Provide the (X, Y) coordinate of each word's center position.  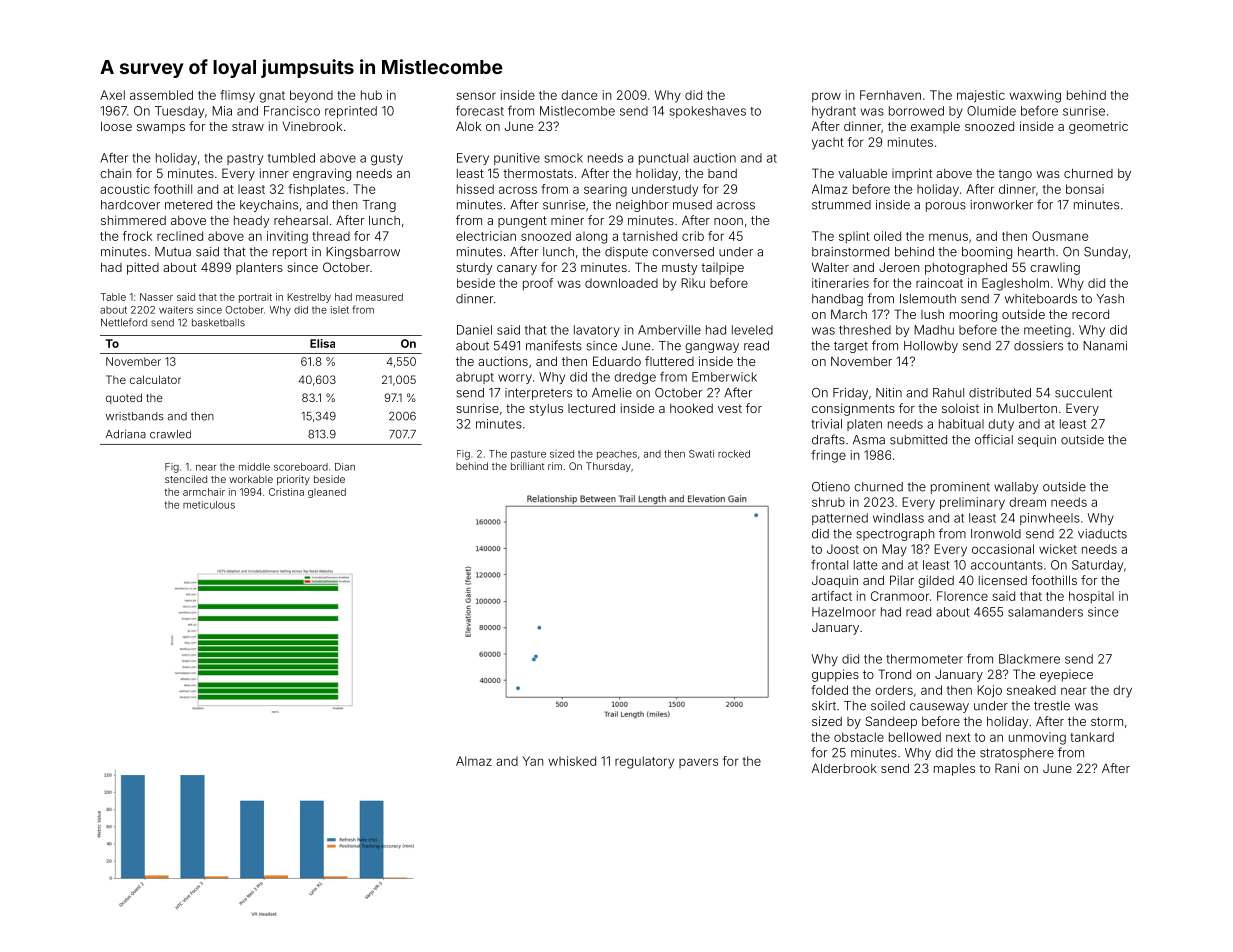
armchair (204, 492)
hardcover (130, 205)
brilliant (527, 466)
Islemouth (928, 299)
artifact (832, 596)
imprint (912, 174)
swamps (161, 129)
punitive (517, 159)
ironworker (1001, 205)
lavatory (597, 331)
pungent (522, 222)
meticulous (209, 505)
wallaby (1016, 488)
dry (1122, 691)
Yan (532, 761)
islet (340, 310)
